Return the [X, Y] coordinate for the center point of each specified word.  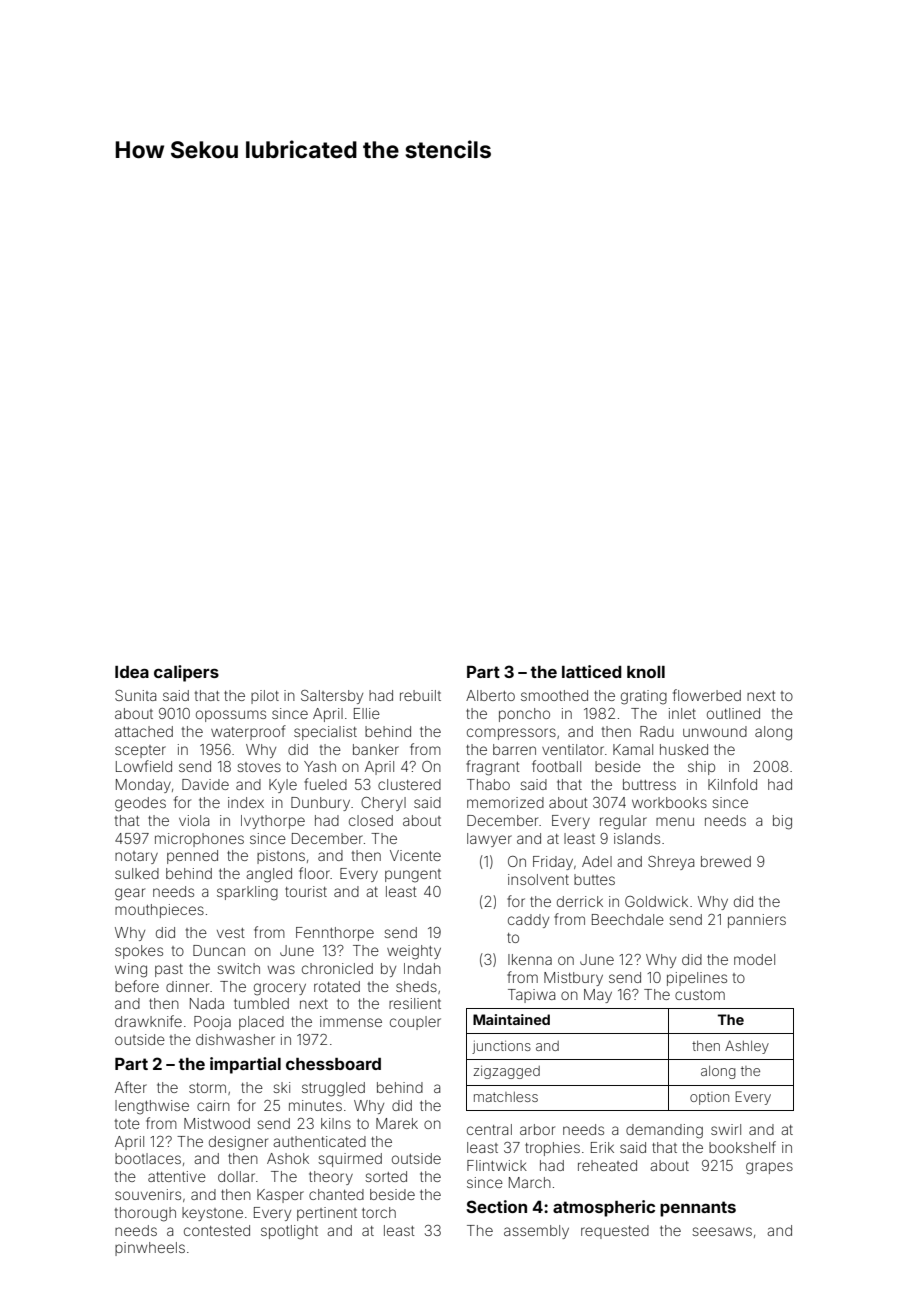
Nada [207, 1003]
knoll [646, 672]
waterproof [248, 732]
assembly [536, 1232]
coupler [415, 1023]
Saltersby [332, 697]
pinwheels [150, 1249]
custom [700, 995]
